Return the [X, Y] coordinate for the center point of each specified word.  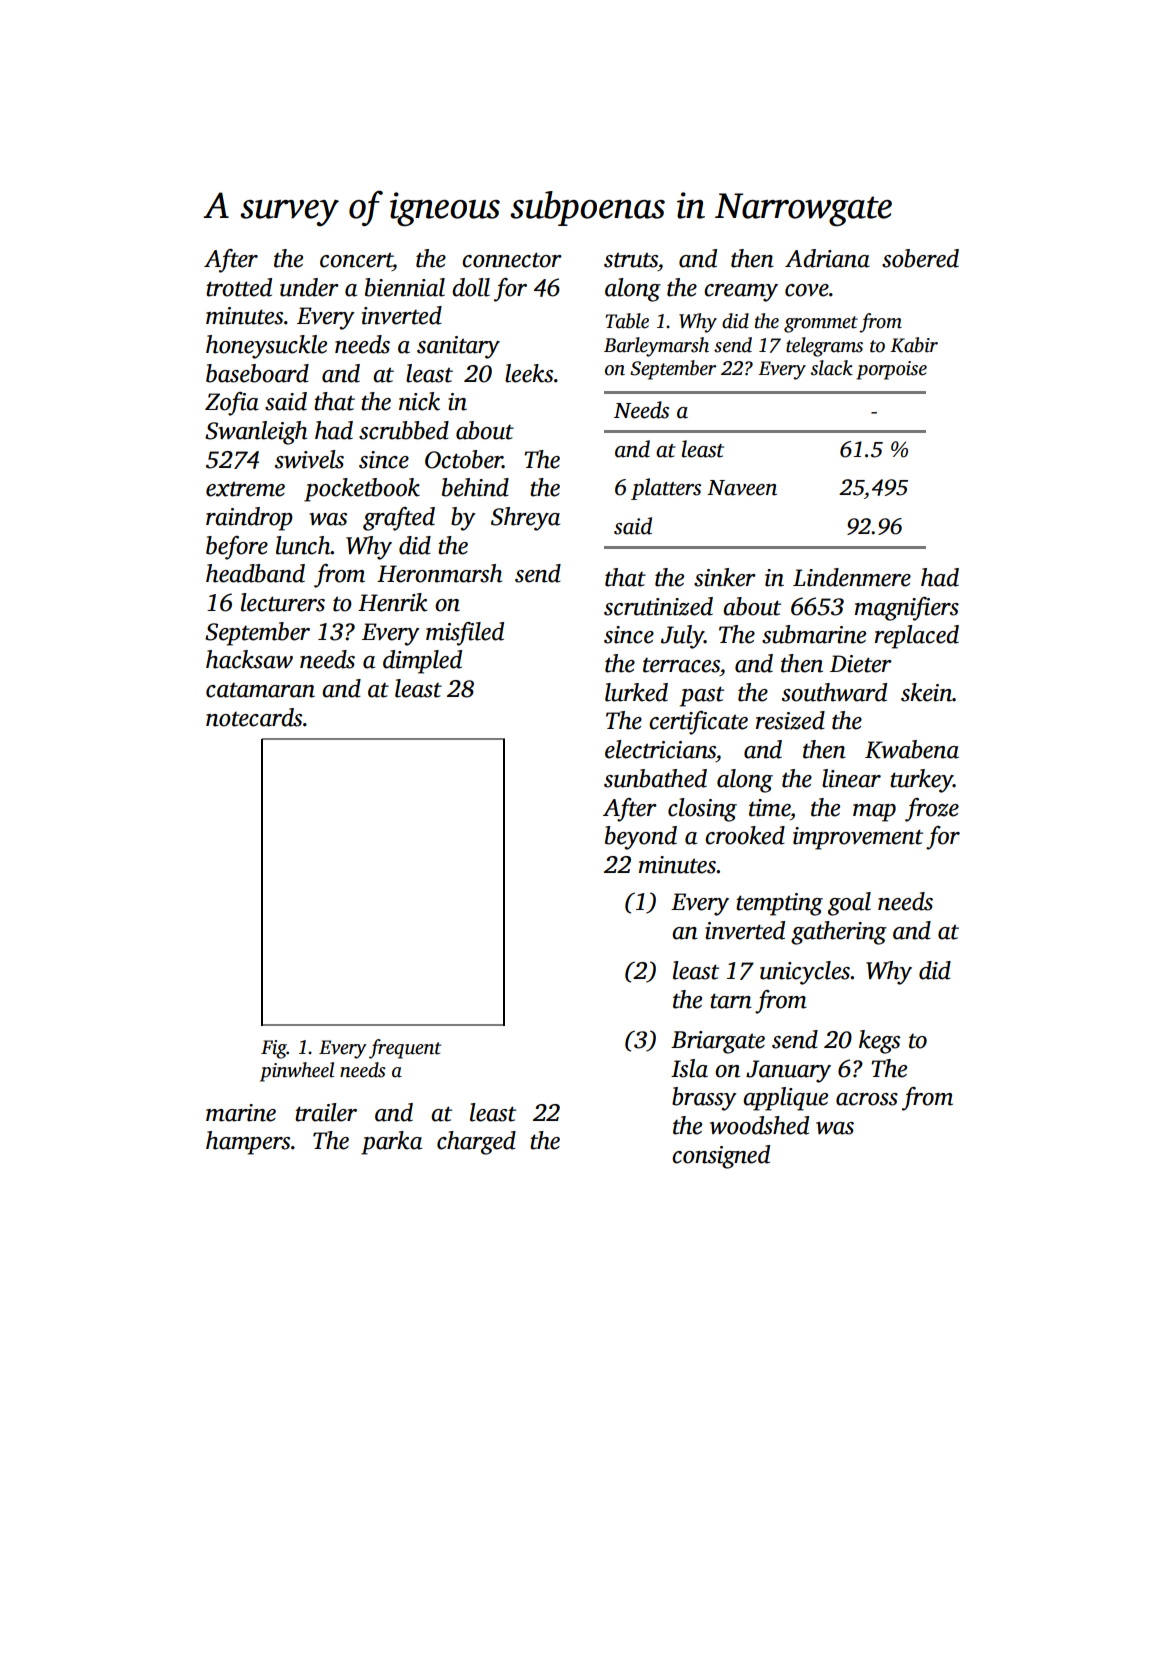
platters [666, 489]
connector [512, 260]
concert [356, 260]
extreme [245, 489]
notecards [254, 717]
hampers [248, 1143]
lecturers [283, 602]
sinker [725, 577]
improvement [858, 838]
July [682, 637]
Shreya [525, 519]
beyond [641, 838]
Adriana [827, 258]
